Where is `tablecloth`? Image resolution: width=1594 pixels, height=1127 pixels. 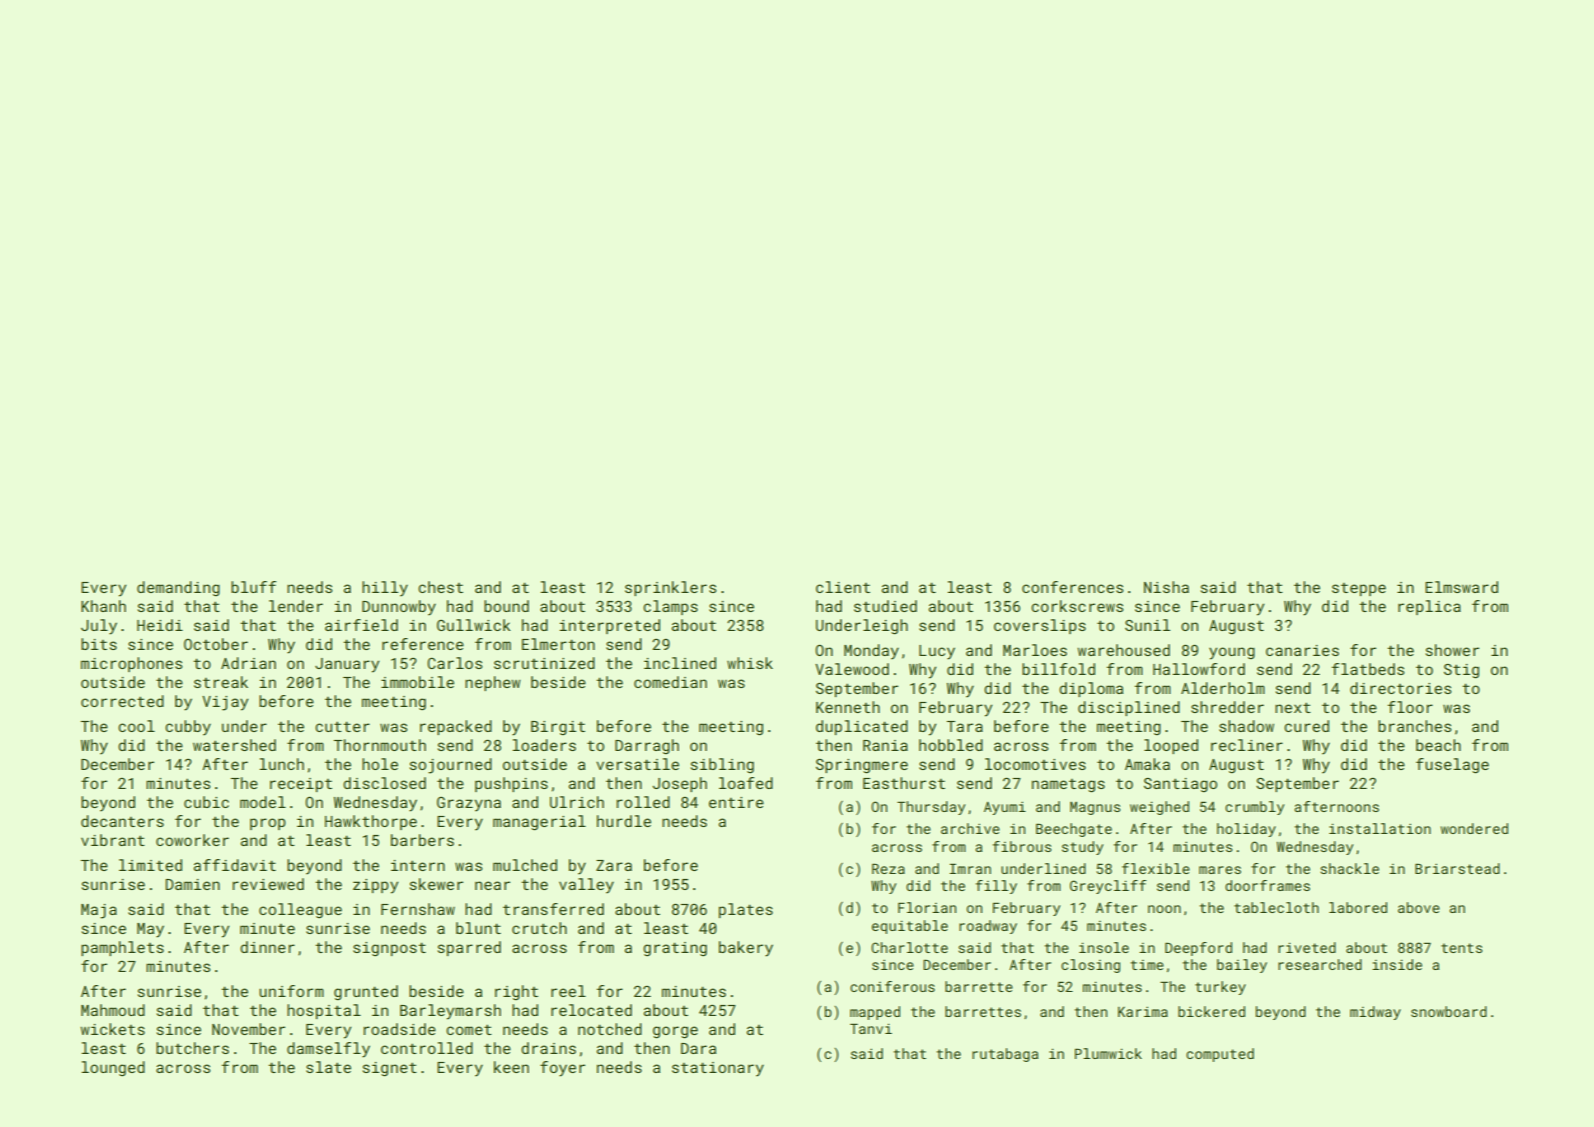 tablecloth is located at coordinates (1276, 907).
